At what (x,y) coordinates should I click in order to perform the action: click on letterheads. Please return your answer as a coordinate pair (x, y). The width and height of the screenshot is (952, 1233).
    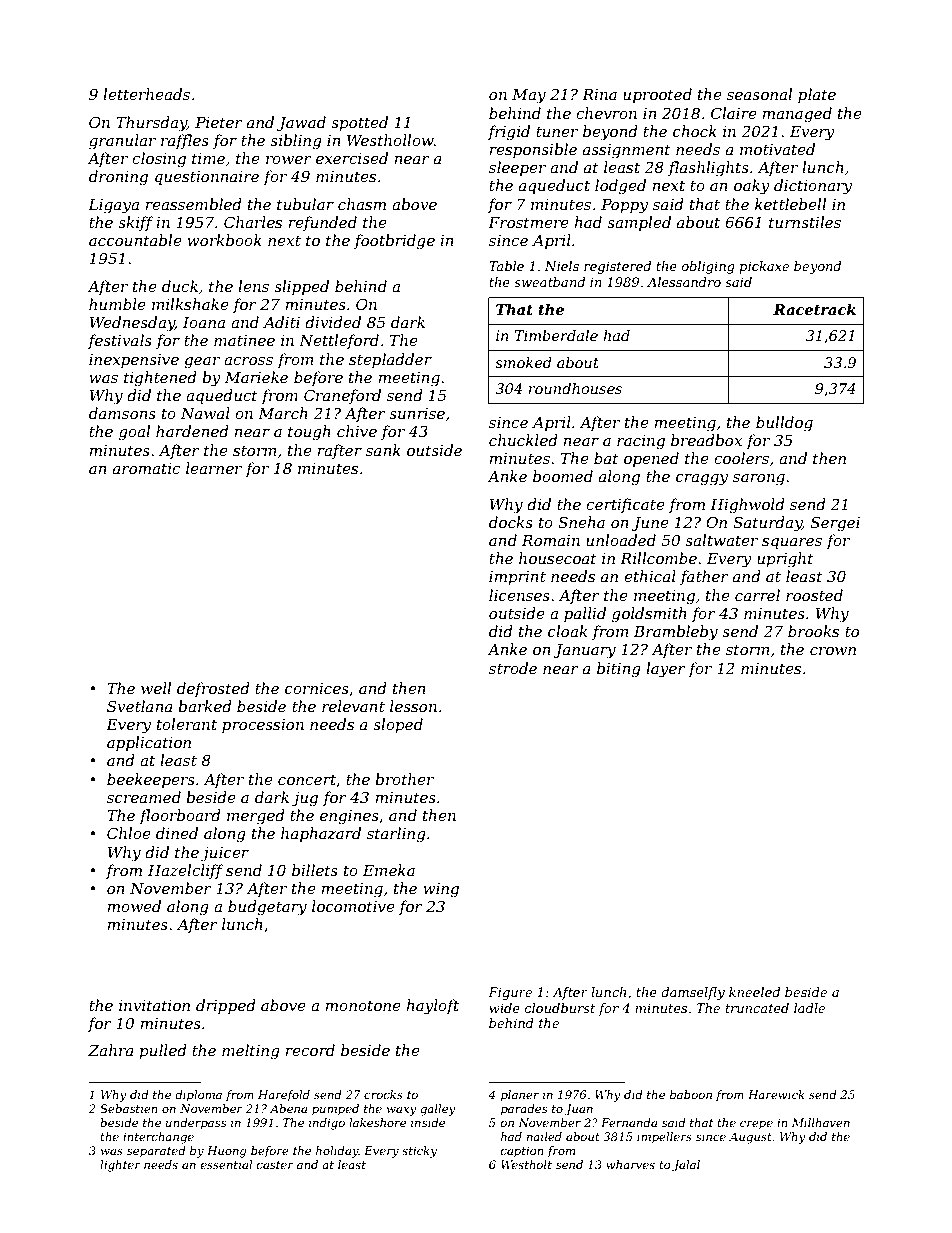
    Looking at the image, I should click on (146, 94).
